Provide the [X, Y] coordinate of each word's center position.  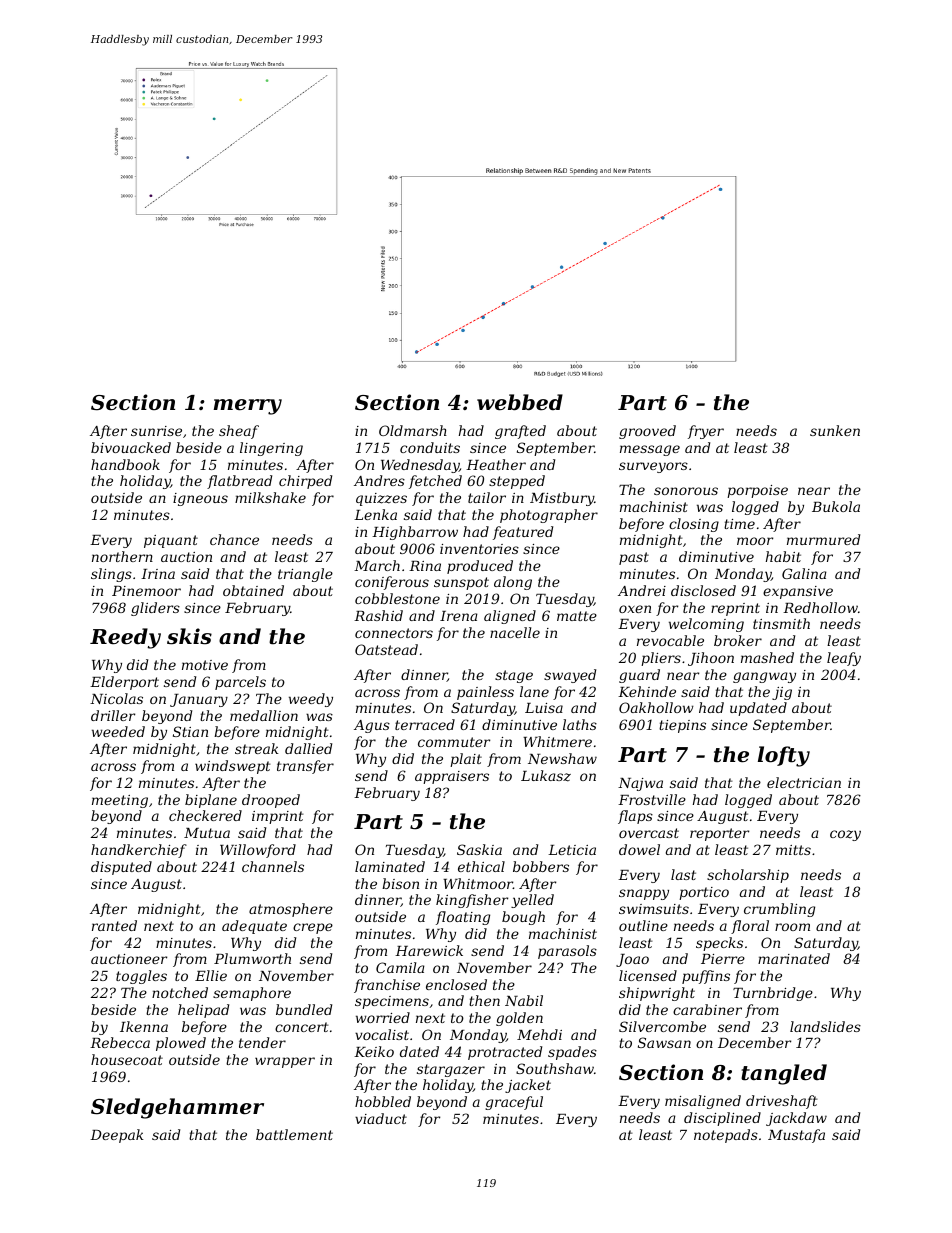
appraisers [452, 777]
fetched [435, 482]
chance [234, 539]
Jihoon [711, 659]
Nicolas [116, 698]
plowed [181, 1044]
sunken [835, 430]
